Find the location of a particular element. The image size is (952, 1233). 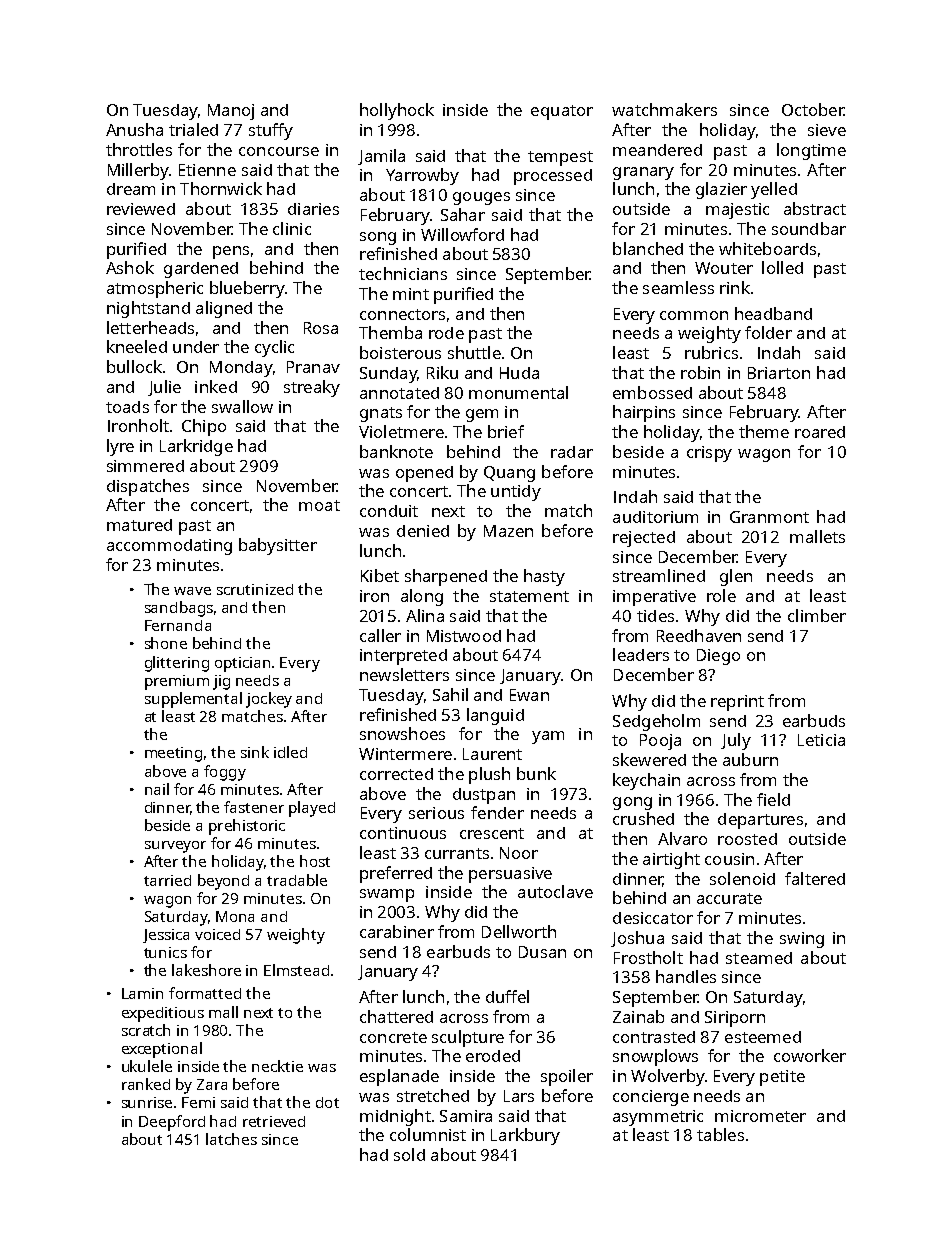

accommodating is located at coordinates (169, 547).
